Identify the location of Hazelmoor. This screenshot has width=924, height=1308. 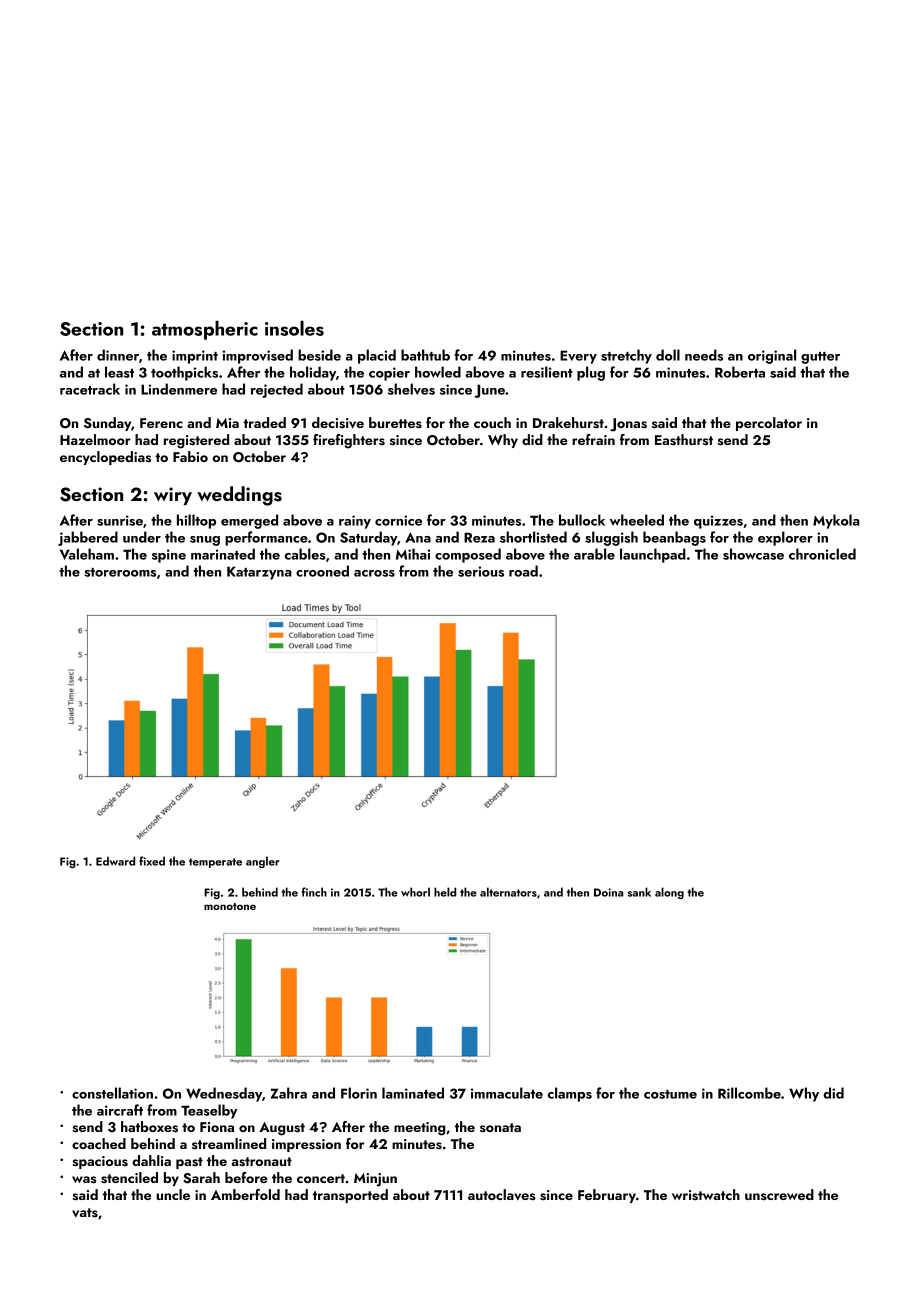
(95, 439).
